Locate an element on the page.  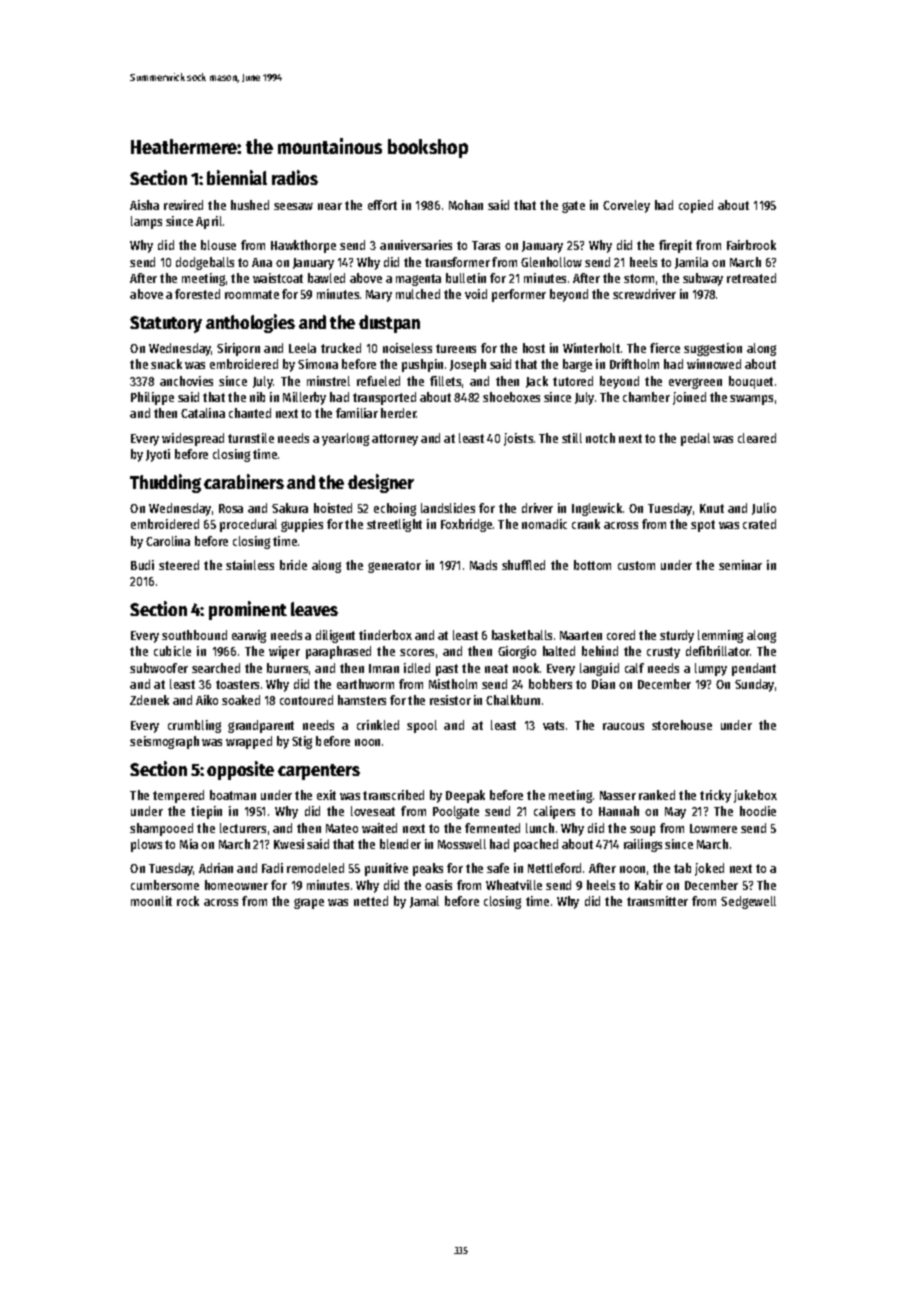
chamber is located at coordinates (646, 397).
